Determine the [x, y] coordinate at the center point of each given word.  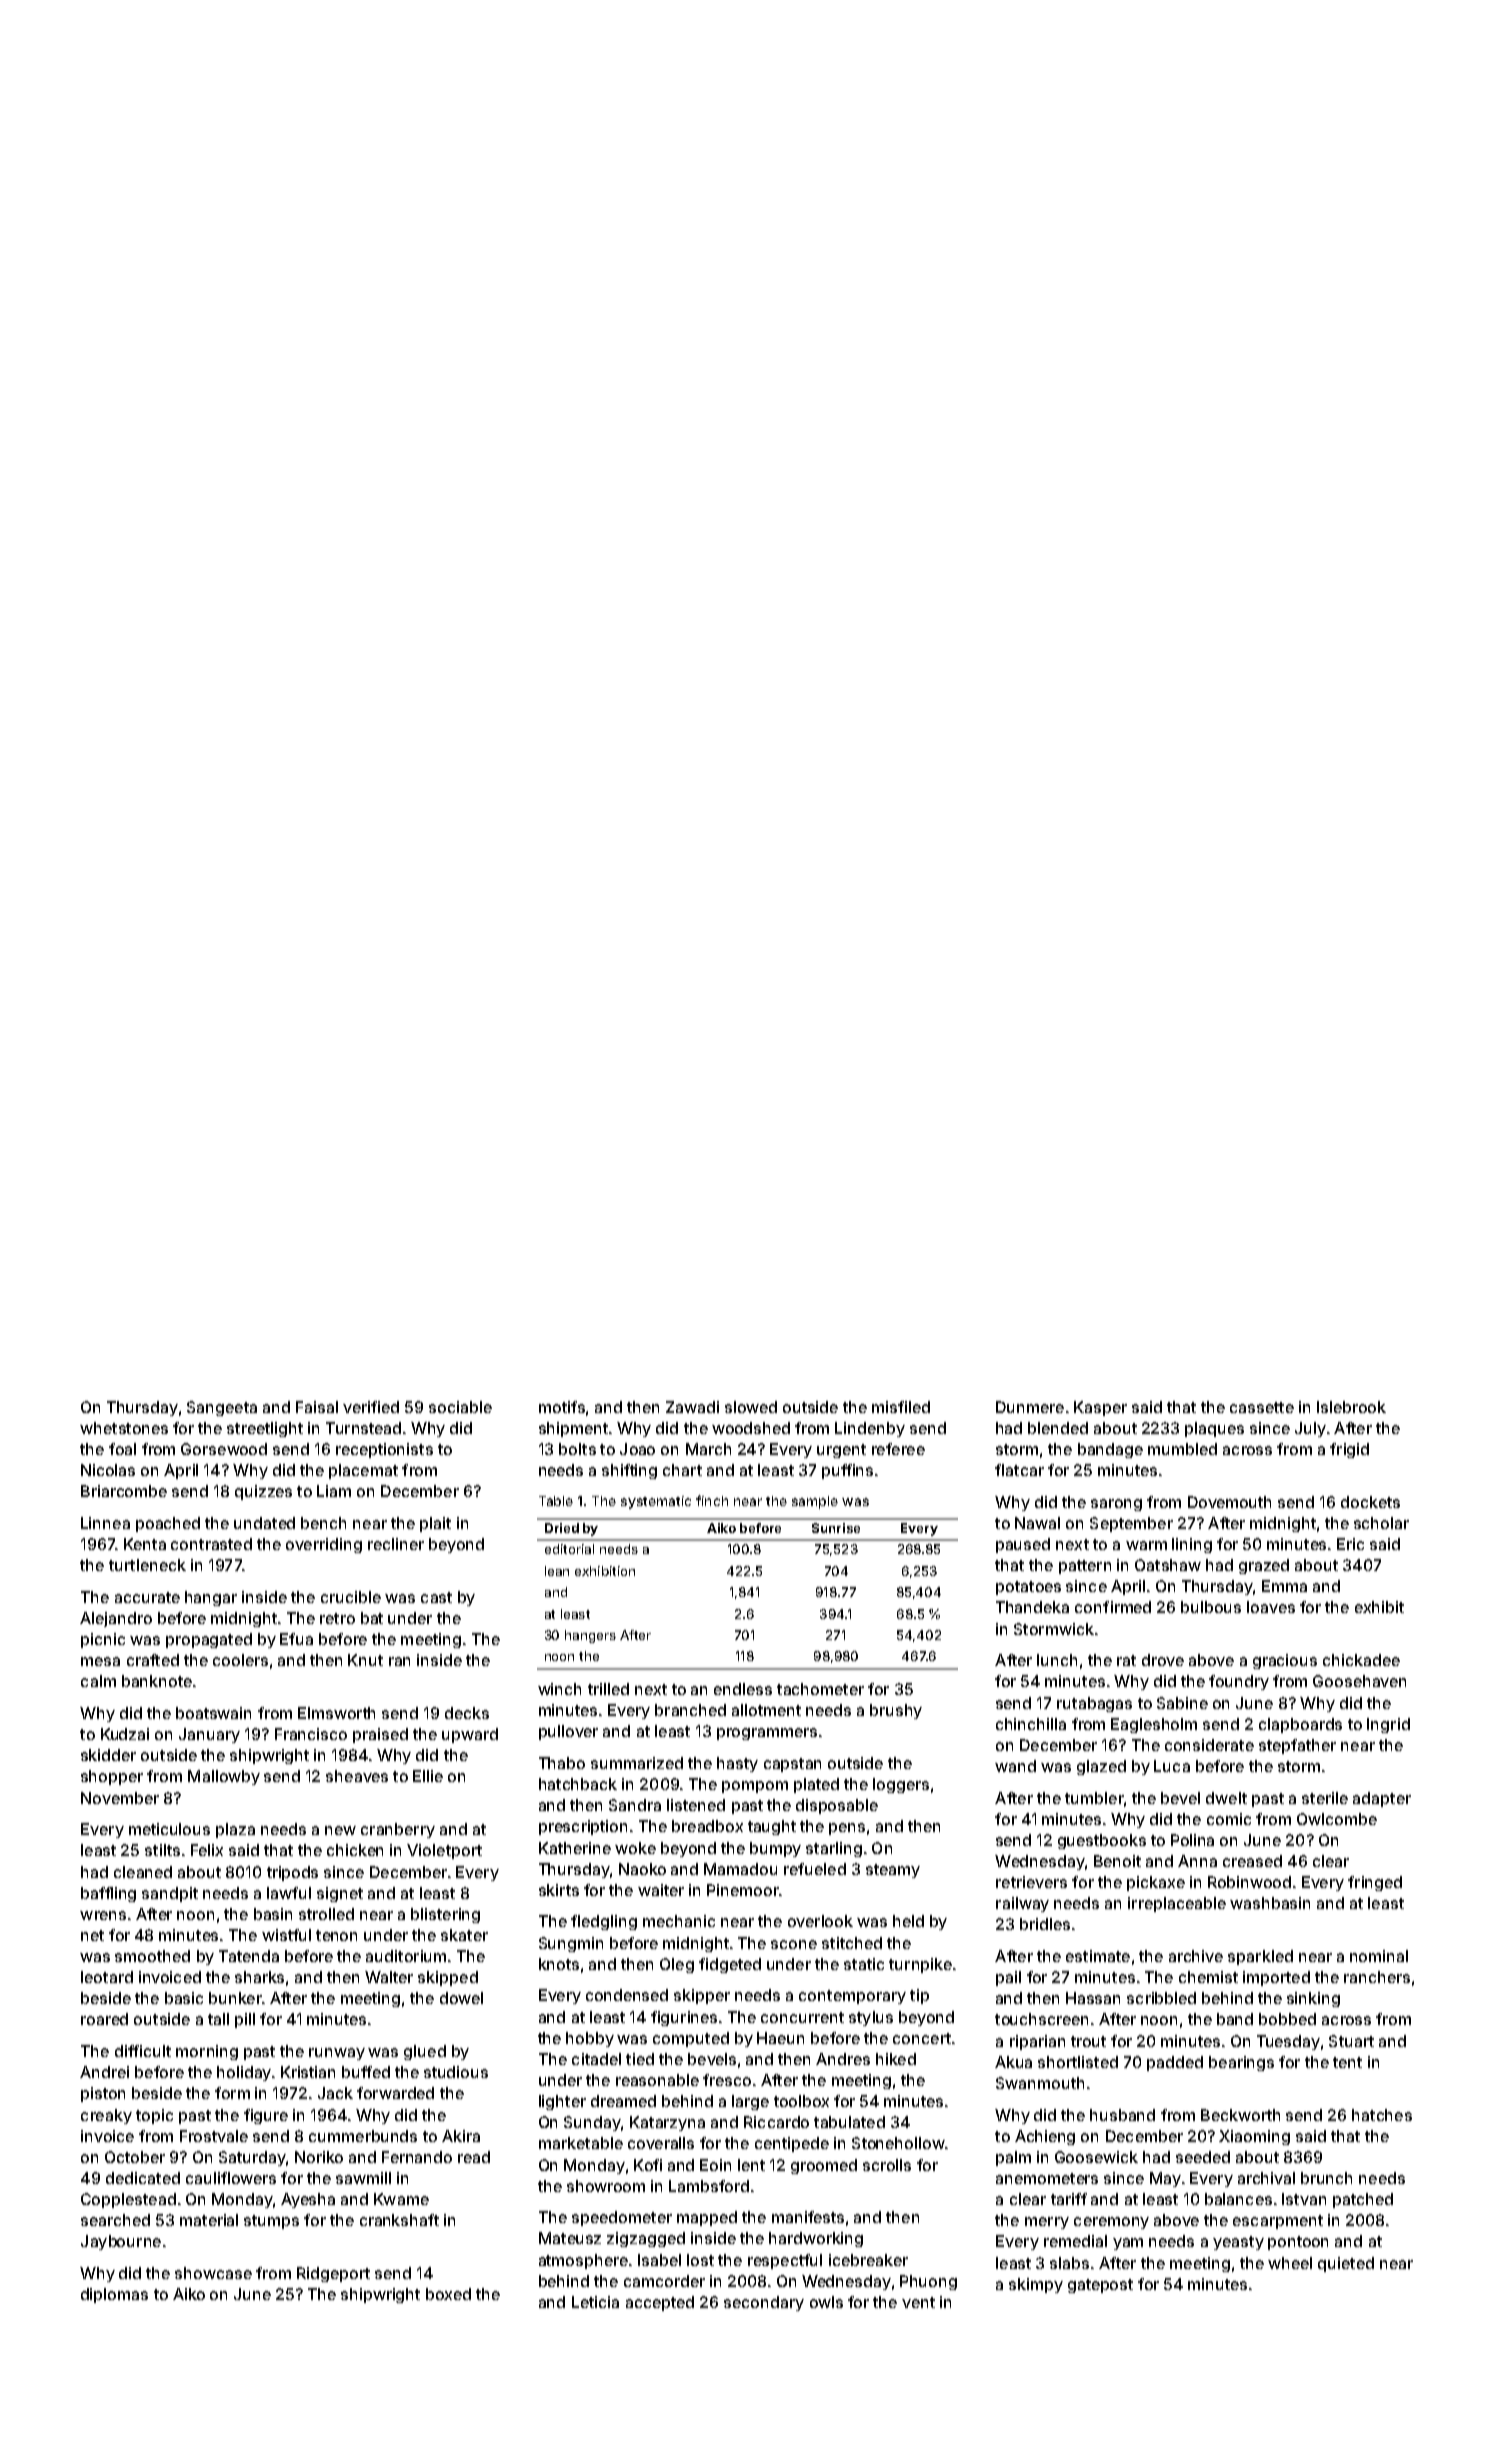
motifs [562, 1407]
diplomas [114, 2295]
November [120, 1798]
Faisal [317, 1407]
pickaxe [1156, 1883]
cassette [1262, 1407]
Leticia [595, 2302]
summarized [637, 1763]
